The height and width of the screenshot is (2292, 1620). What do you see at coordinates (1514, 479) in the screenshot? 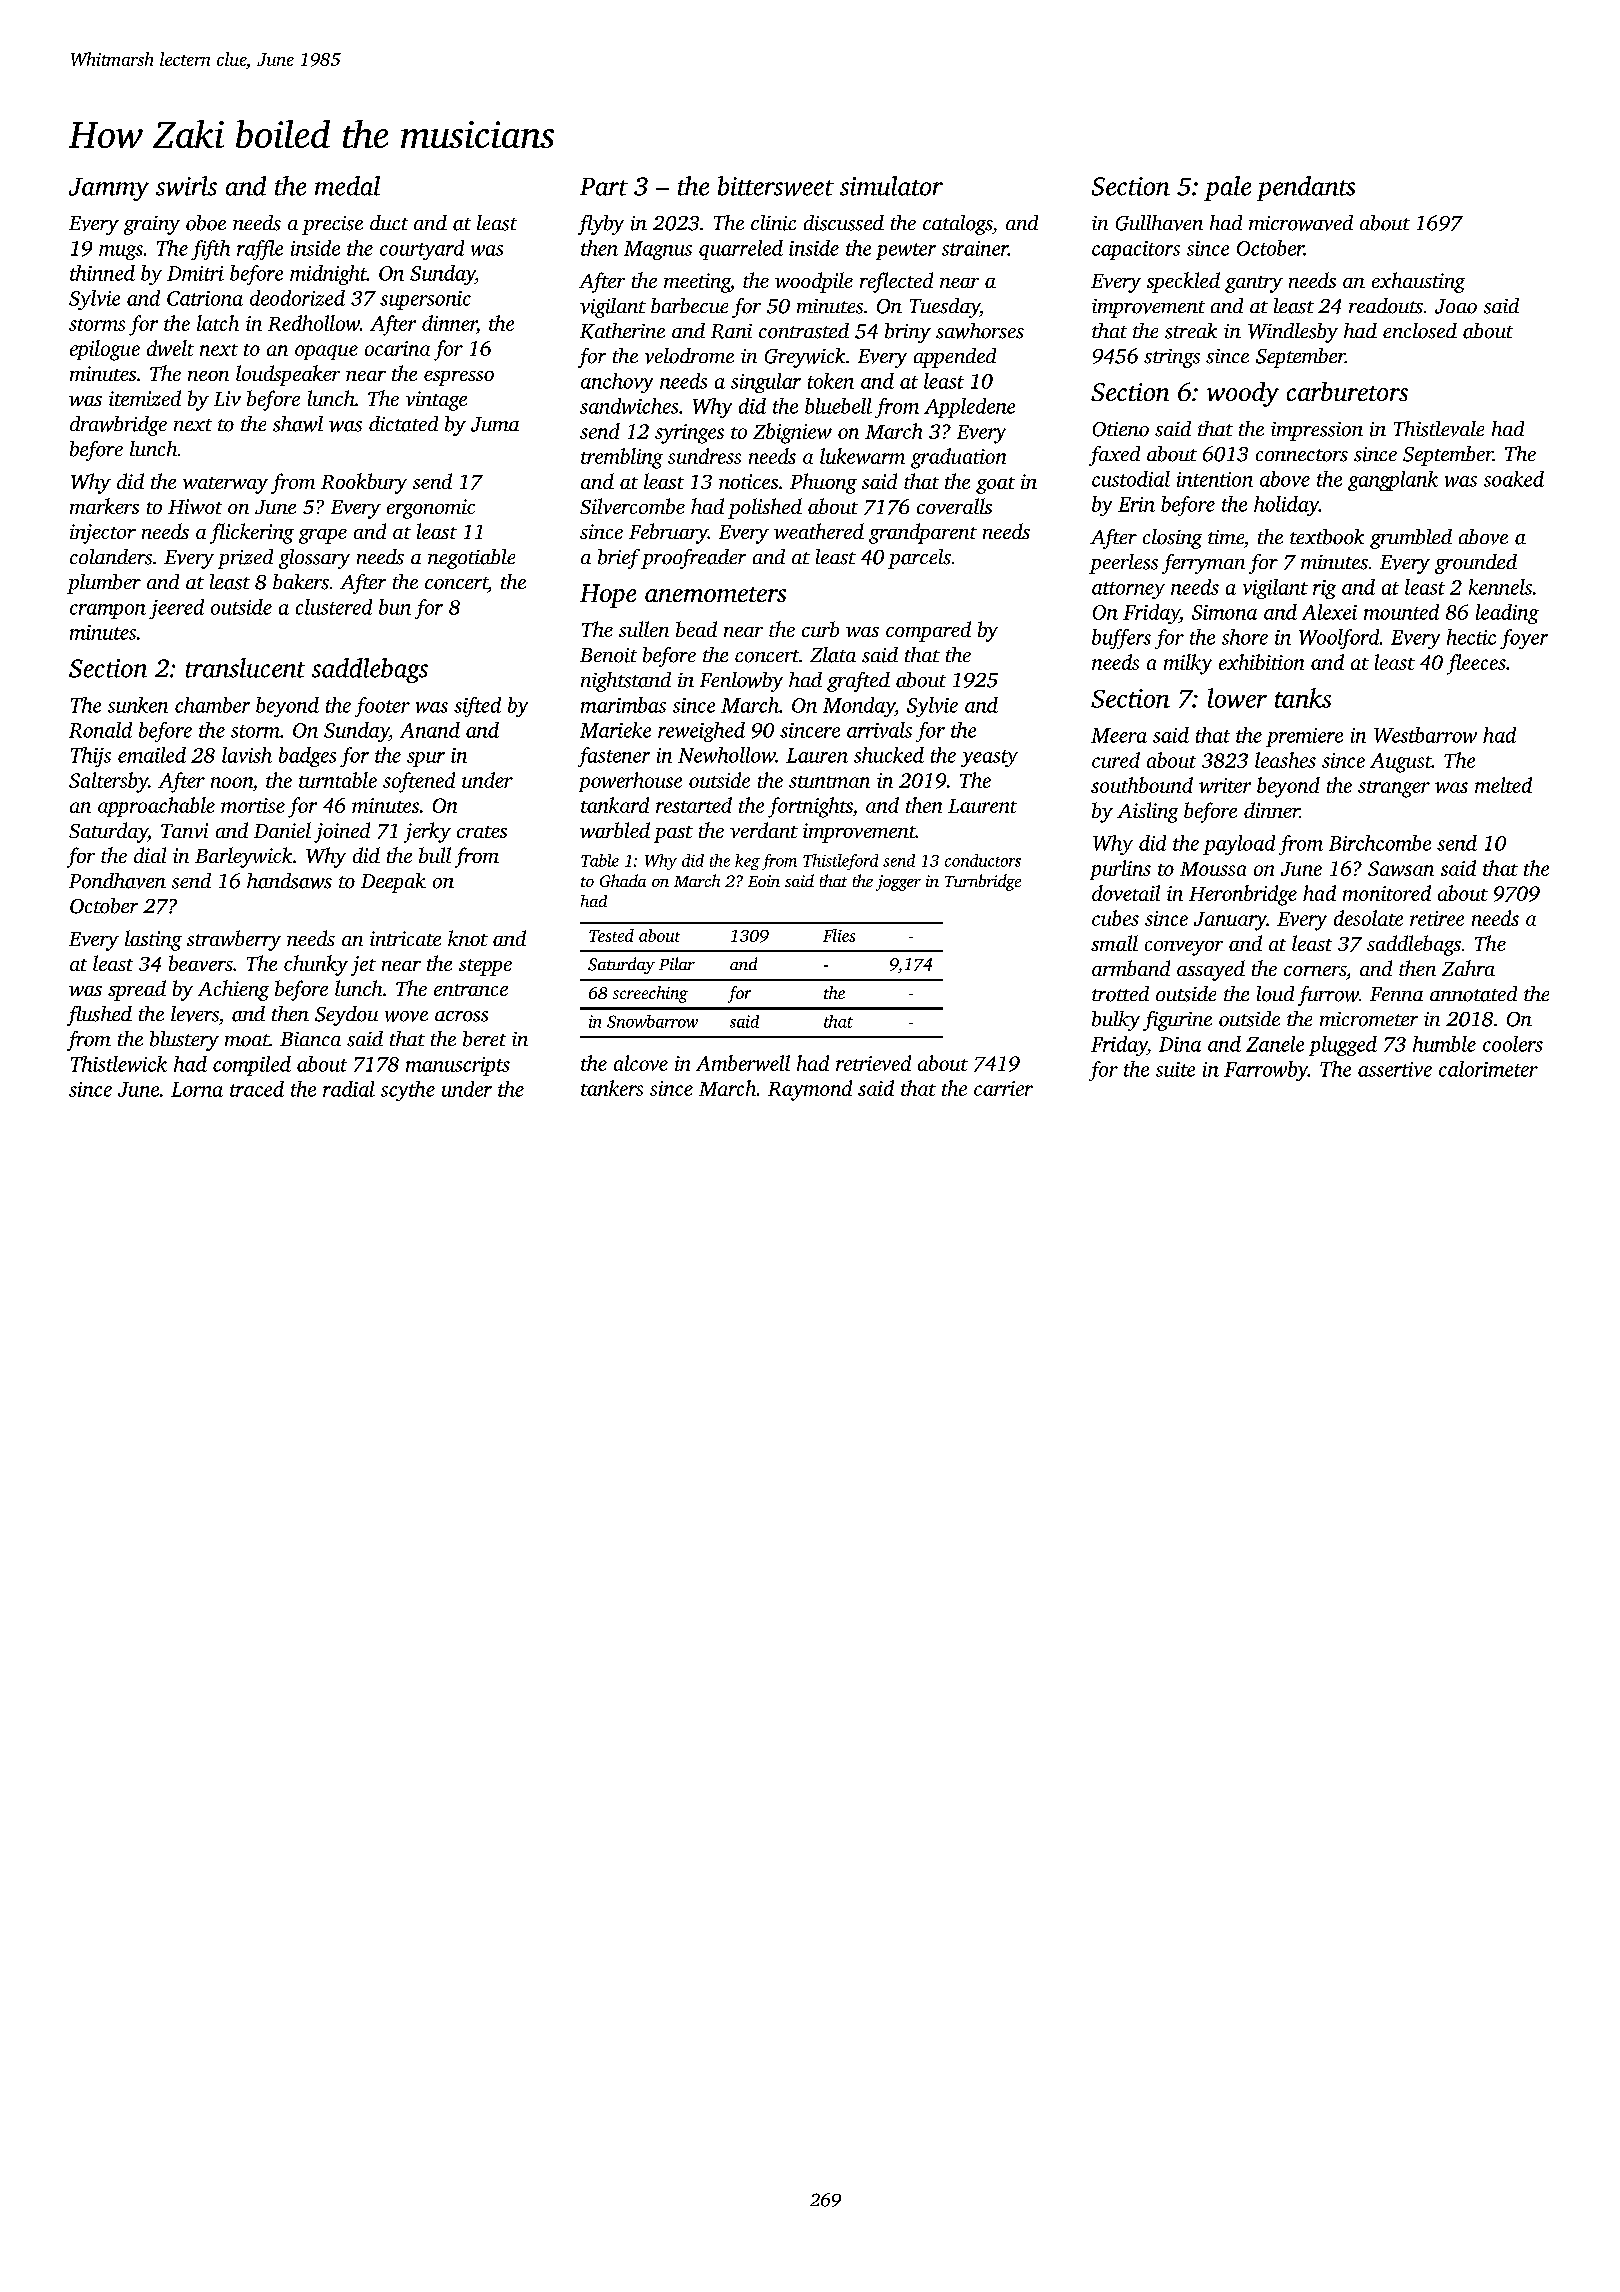
I see `soaked` at bounding box center [1514, 479].
